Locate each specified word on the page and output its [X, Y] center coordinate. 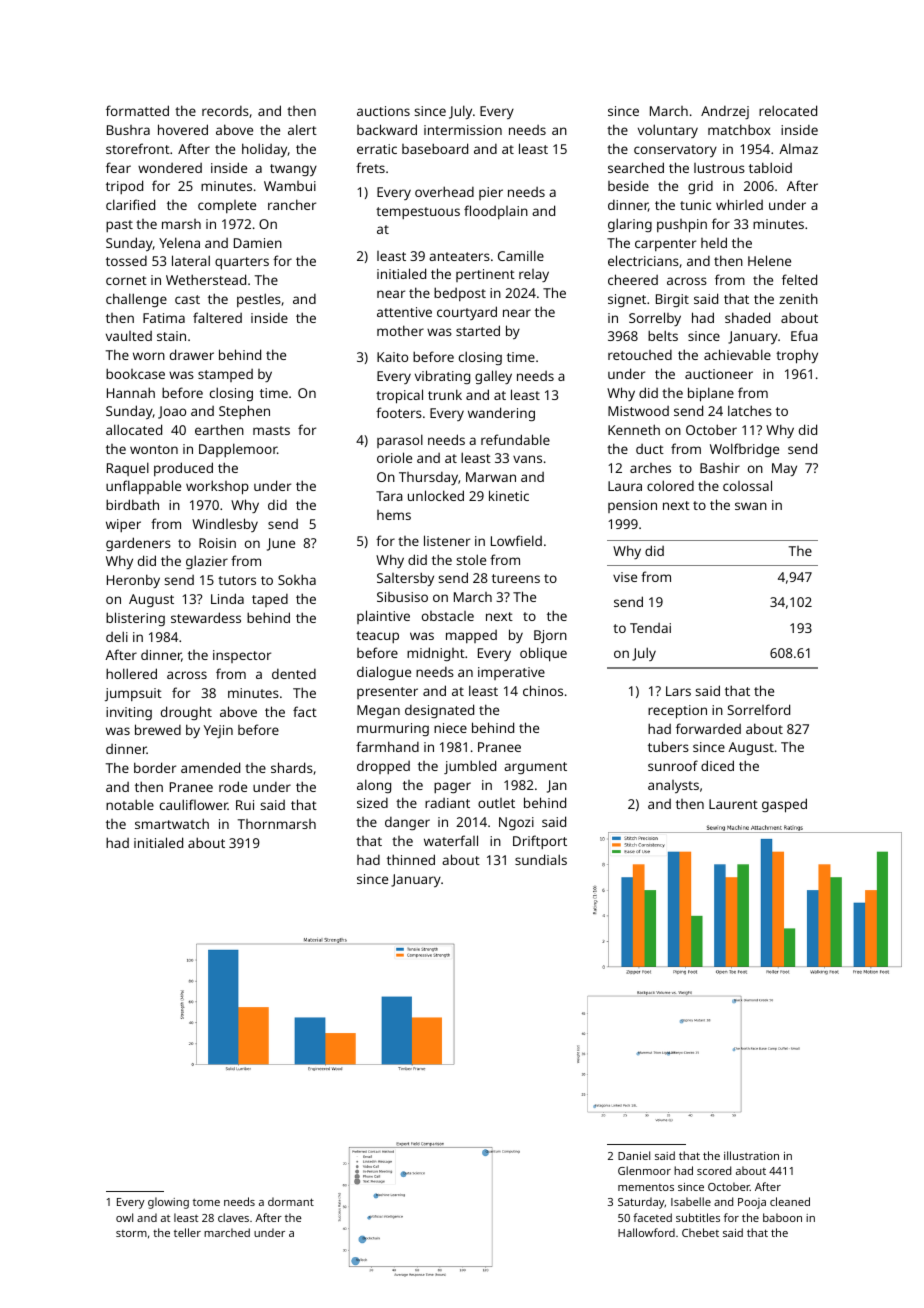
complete [227, 206]
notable [130, 804]
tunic [695, 205]
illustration [751, 1155]
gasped [784, 805]
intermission [463, 130]
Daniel [634, 1155]
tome [206, 1202]
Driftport [540, 842]
